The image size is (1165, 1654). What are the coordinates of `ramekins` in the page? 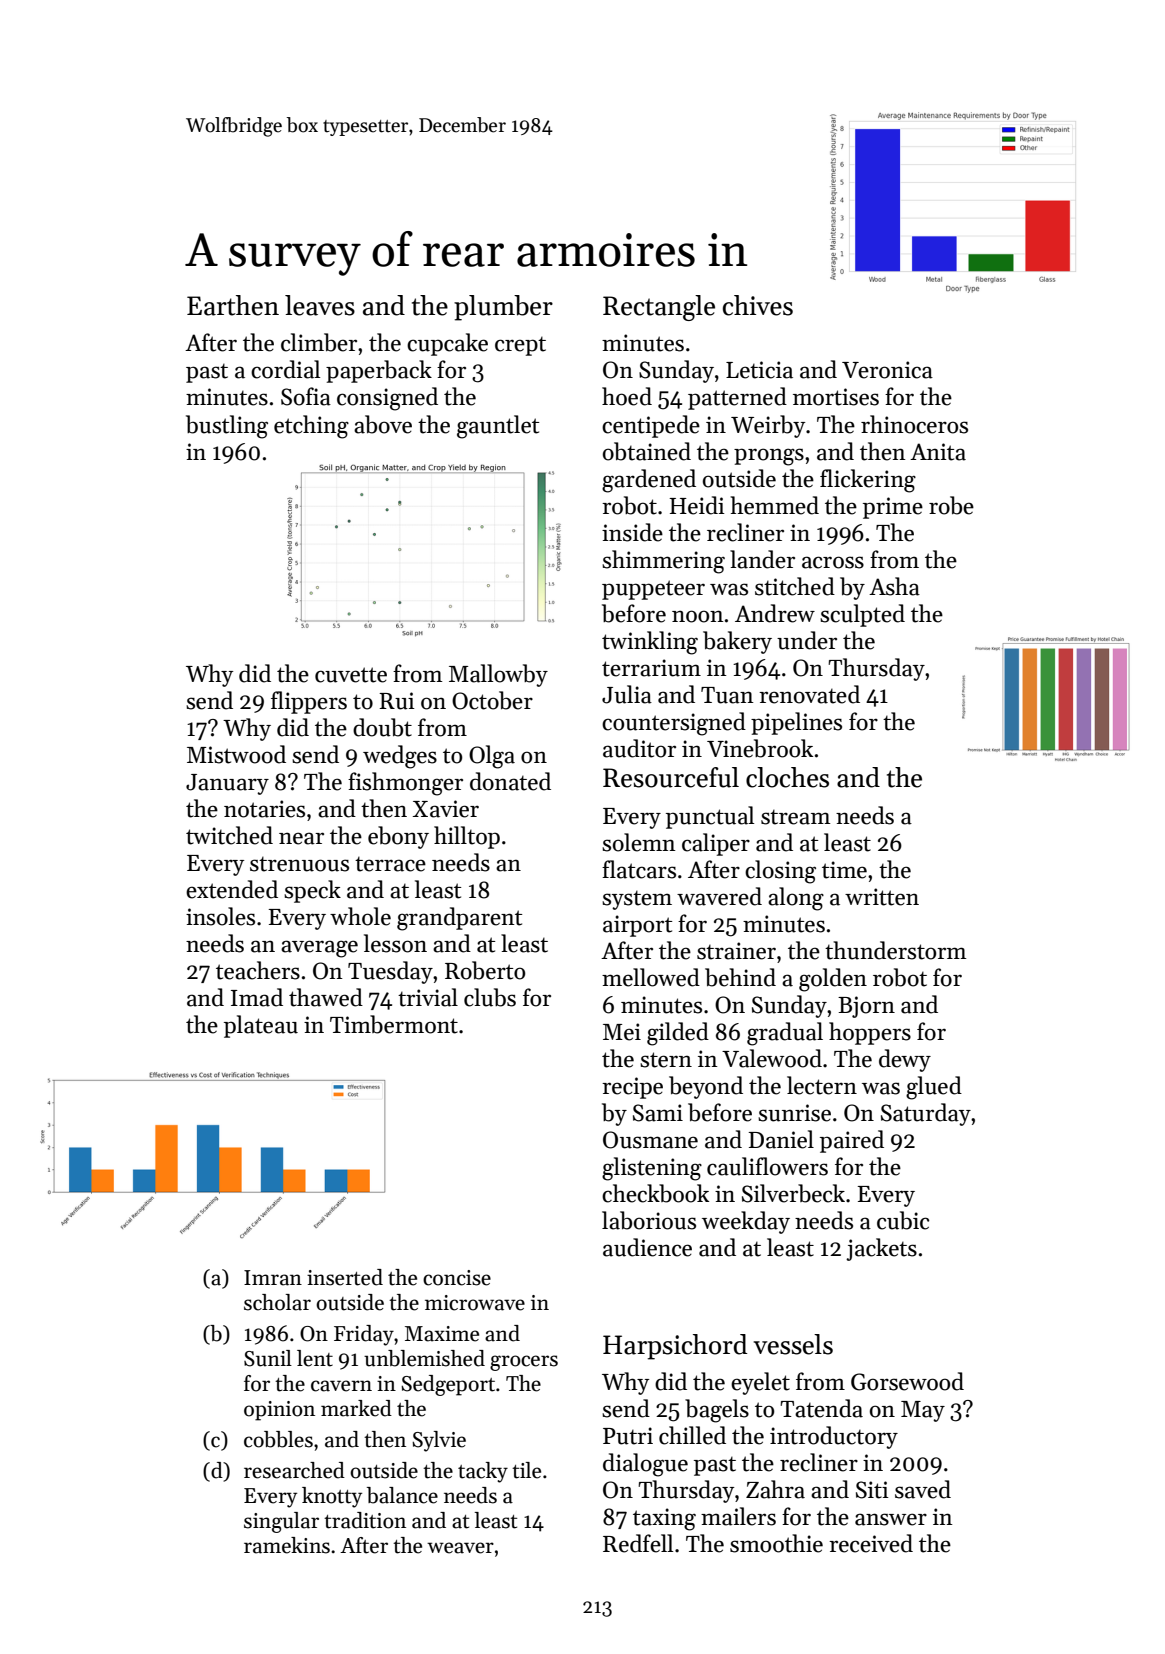 It's located at (287, 1545).
